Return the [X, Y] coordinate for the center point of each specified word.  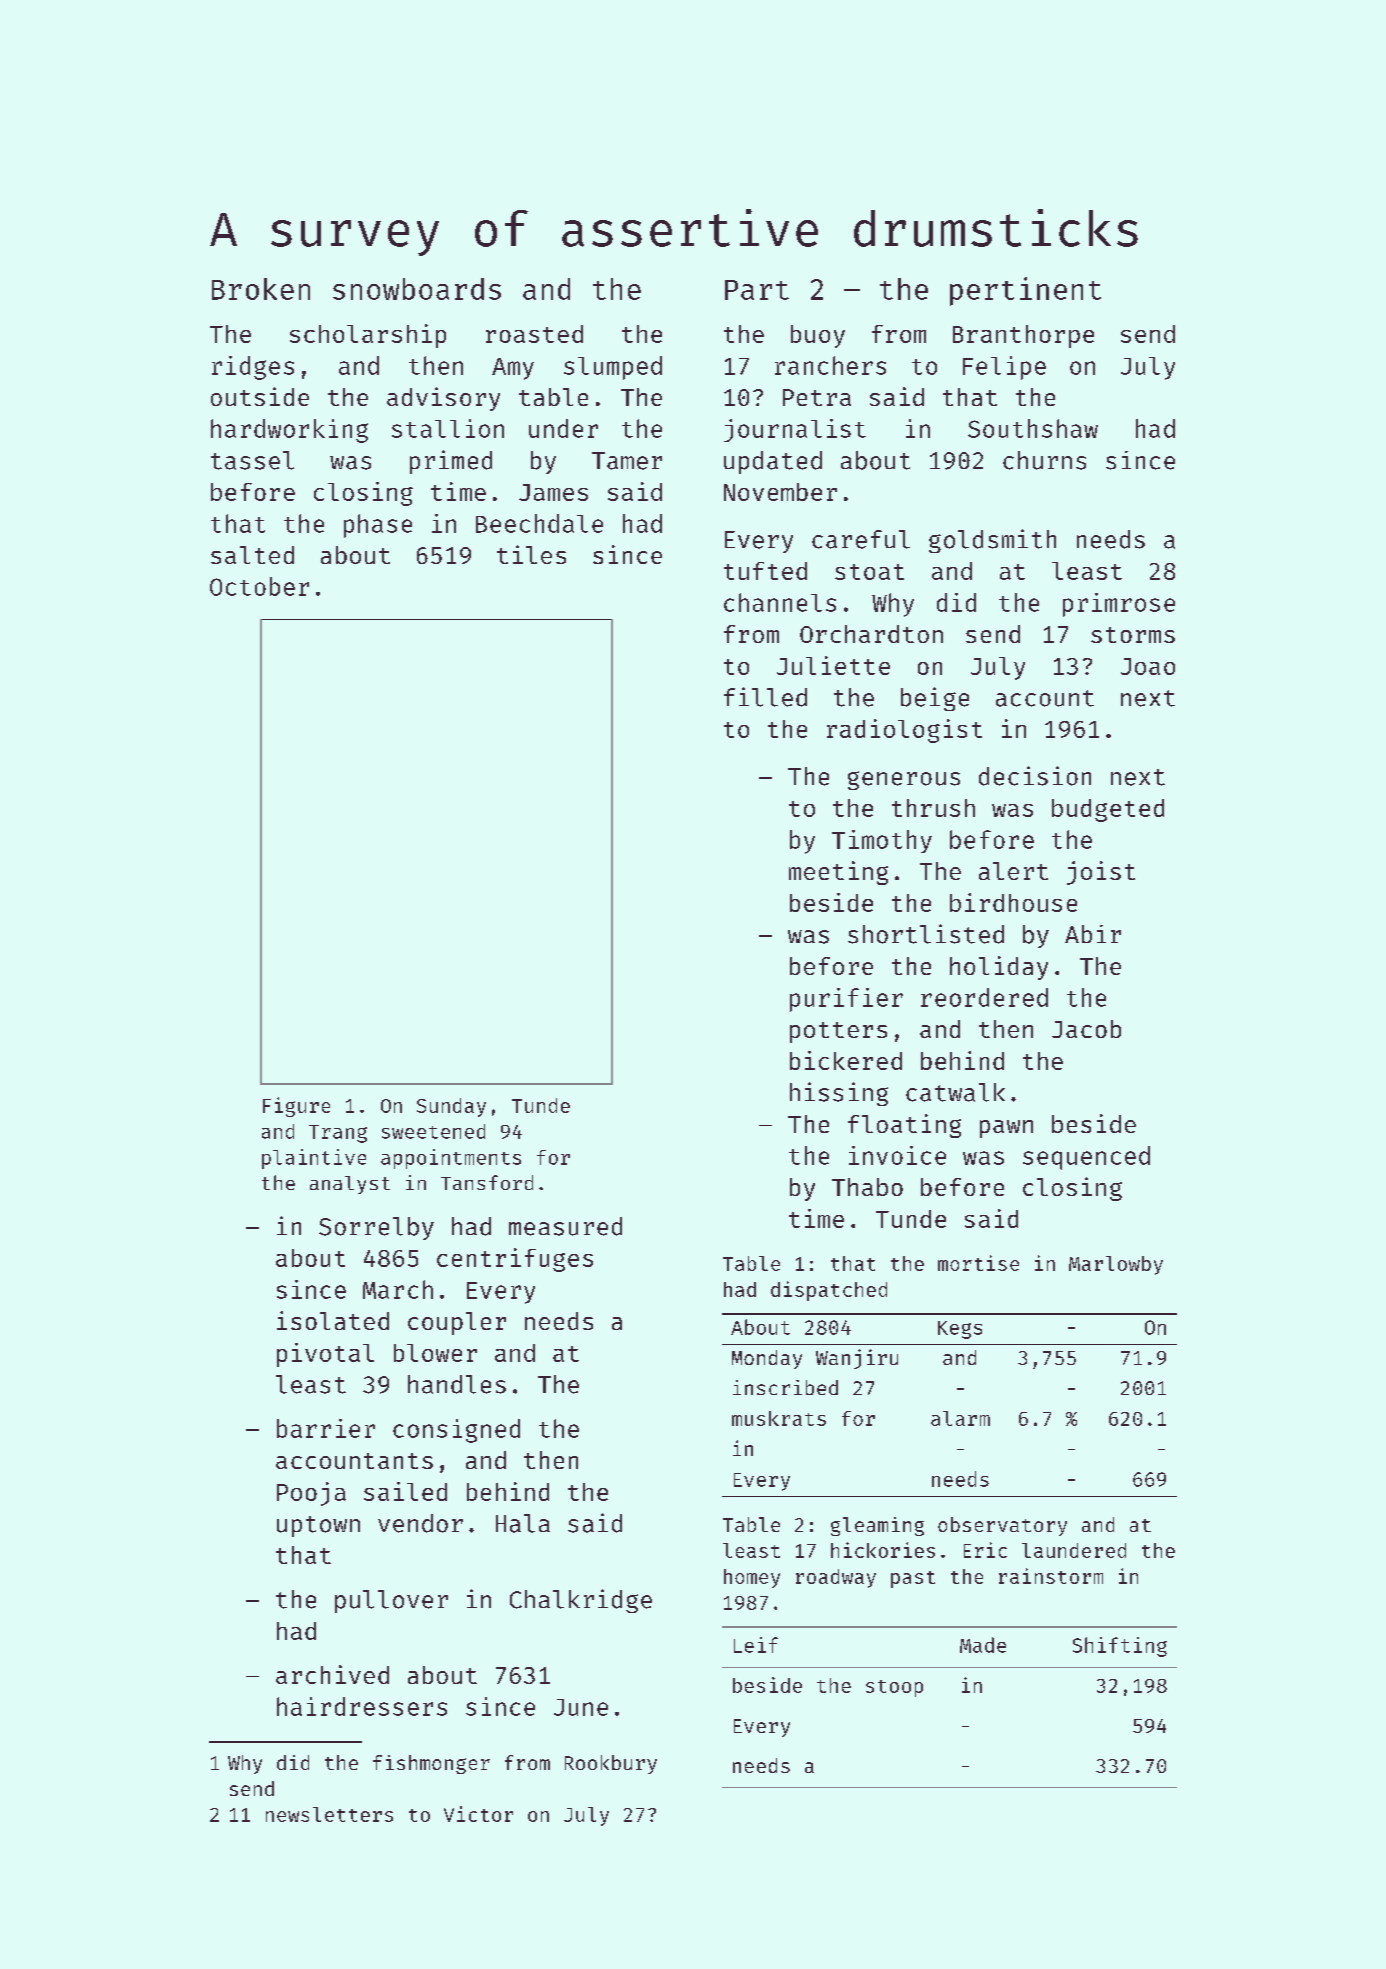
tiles [531, 554]
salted [252, 555]
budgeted [1108, 810]
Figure [296, 1107]
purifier [846, 1000]
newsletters [329, 1814]
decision [1035, 776]
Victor [478, 1814]
